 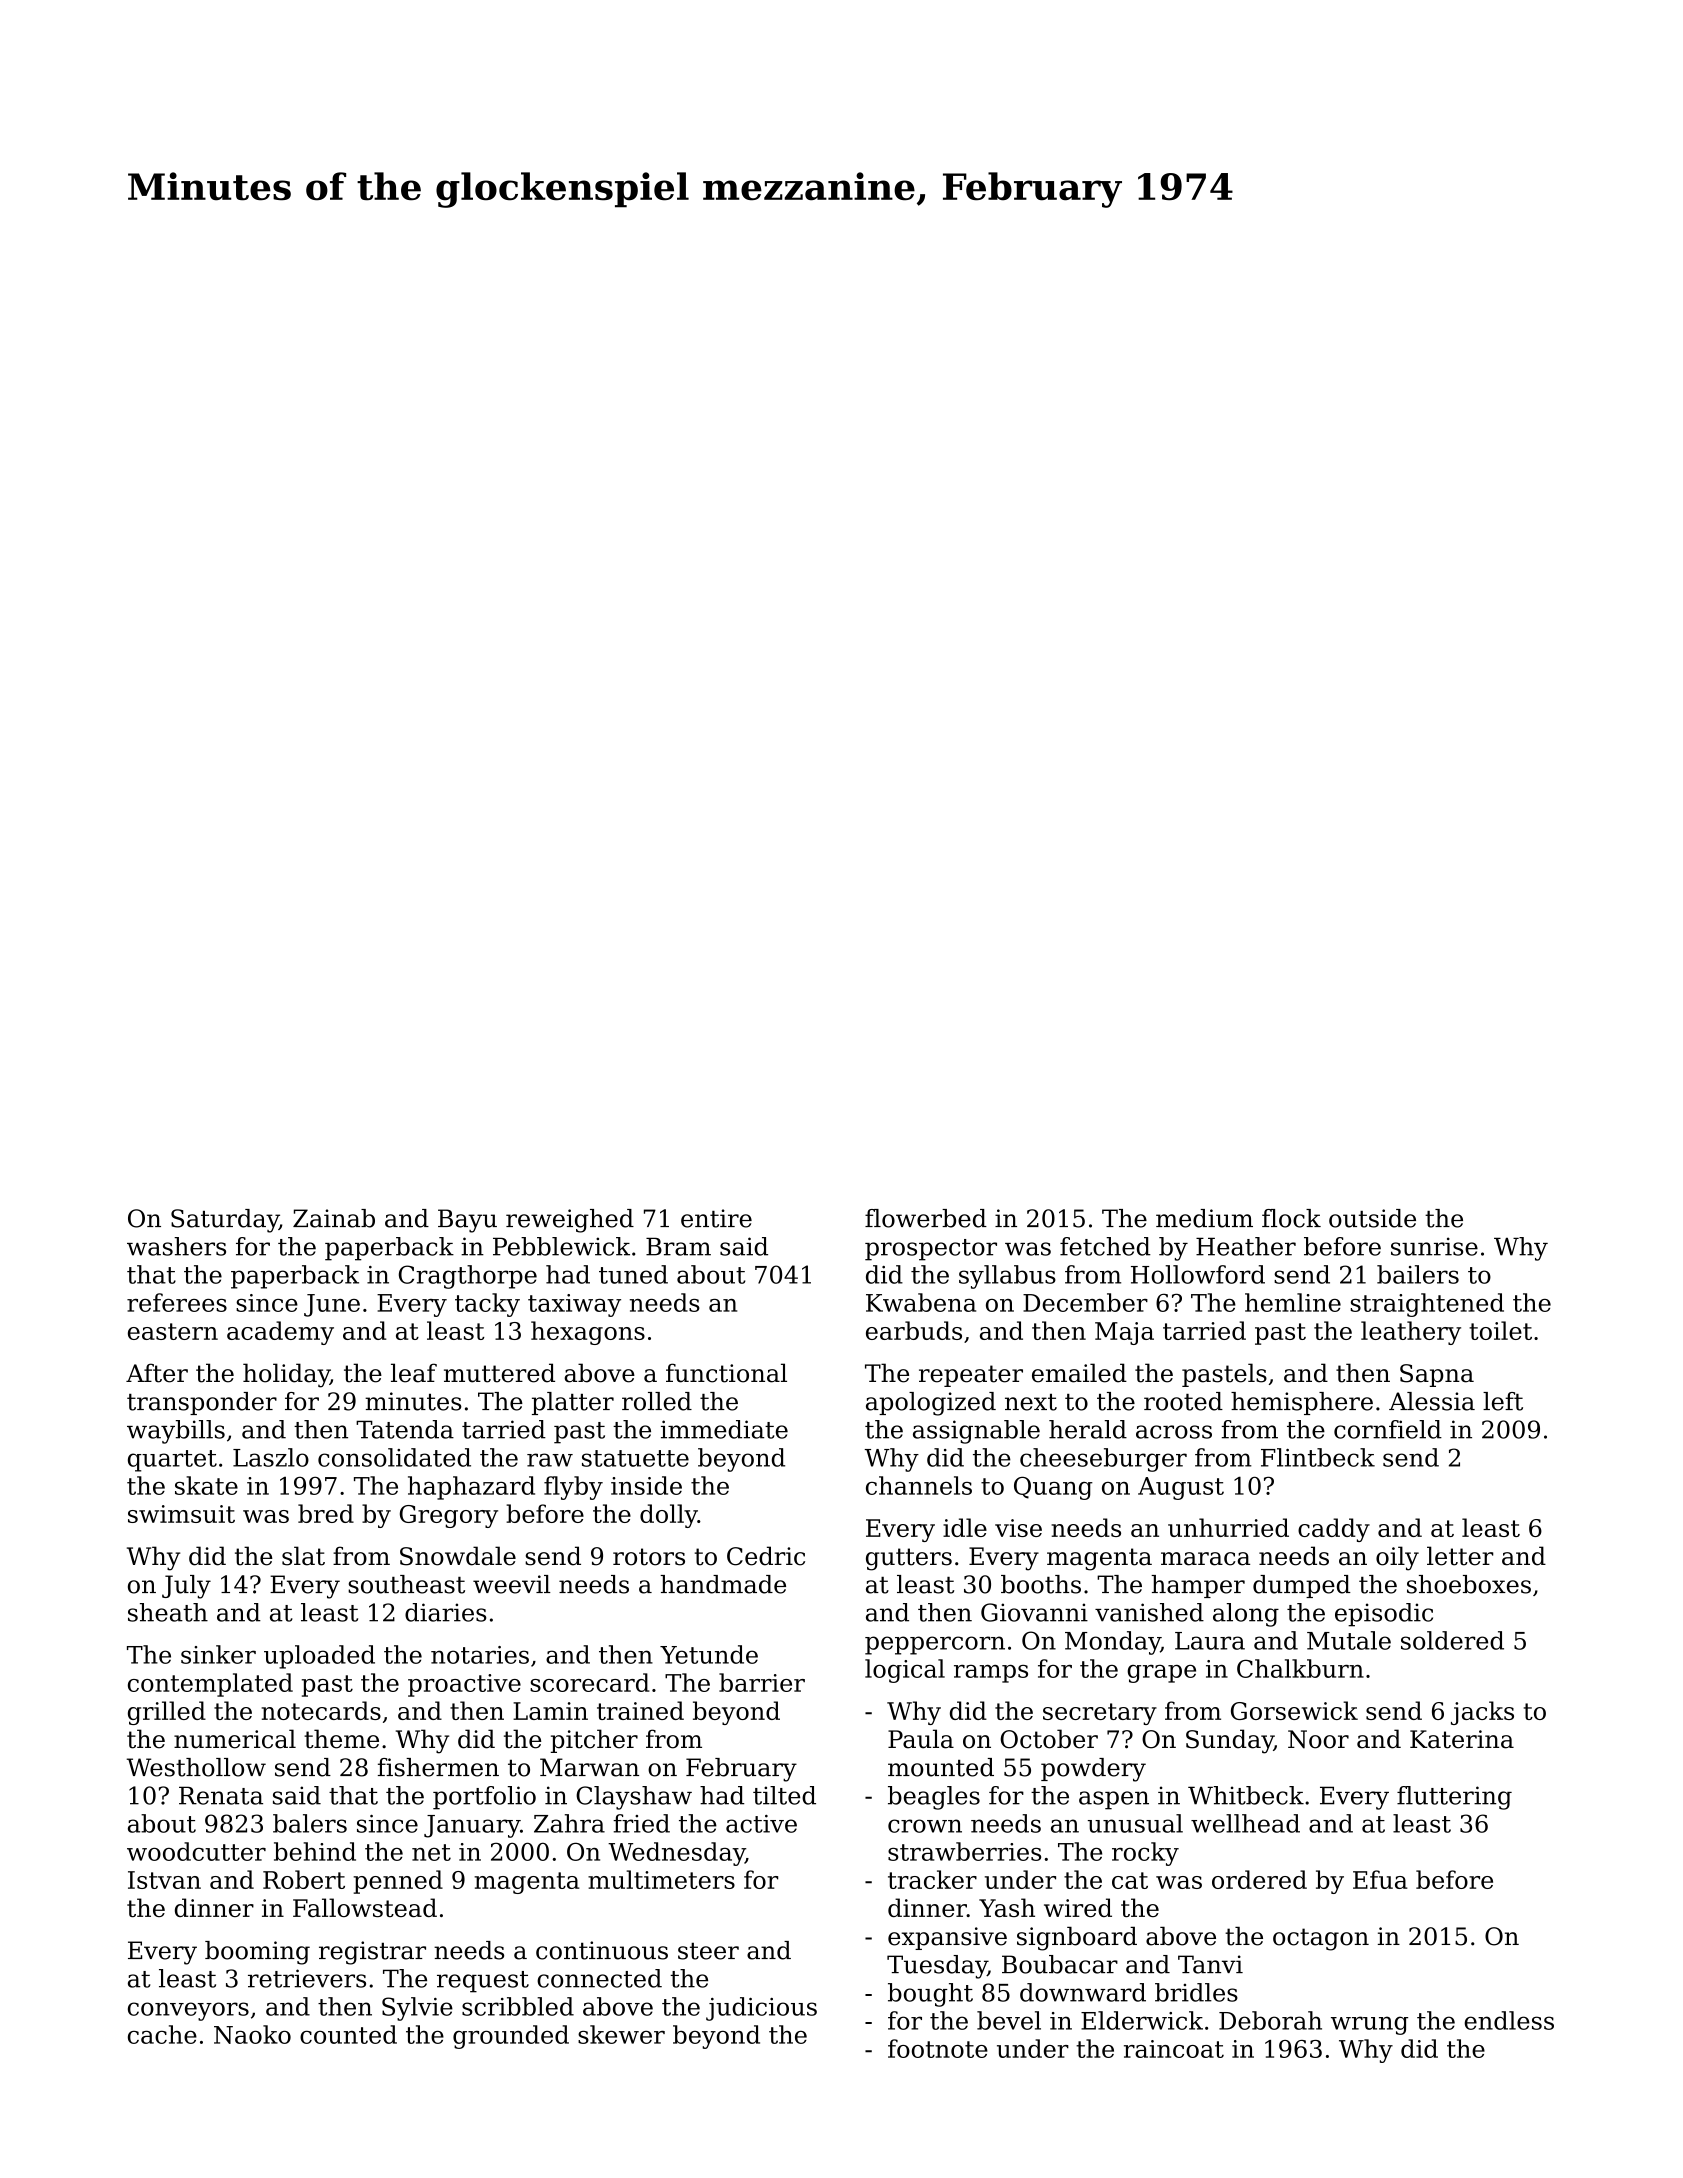 I want to click on Giovanni, so click(x=1034, y=1612).
